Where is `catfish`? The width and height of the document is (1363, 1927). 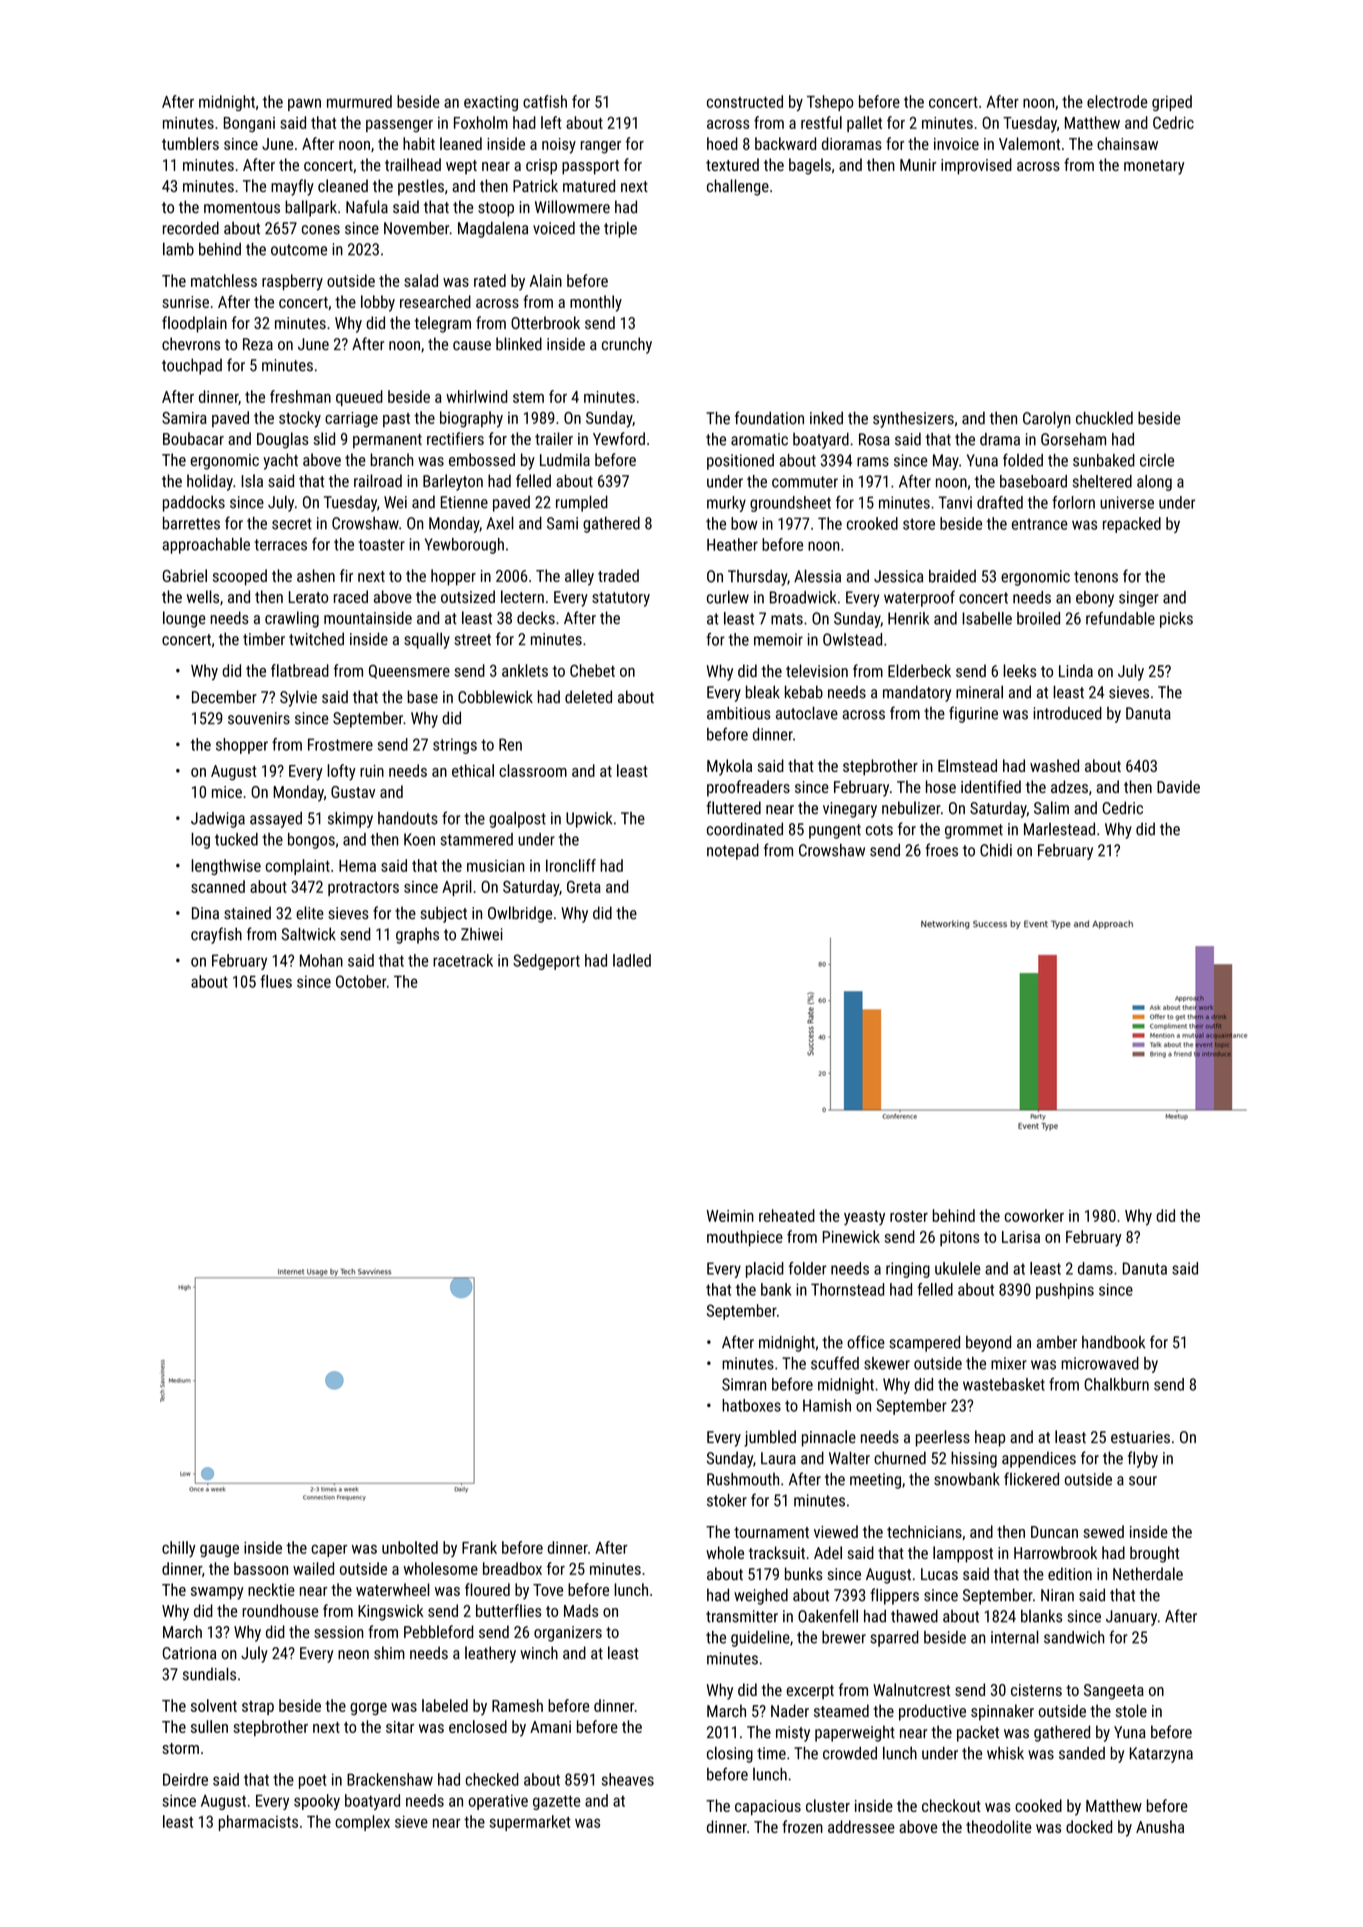 catfish is located at coordinates (545, 101).
